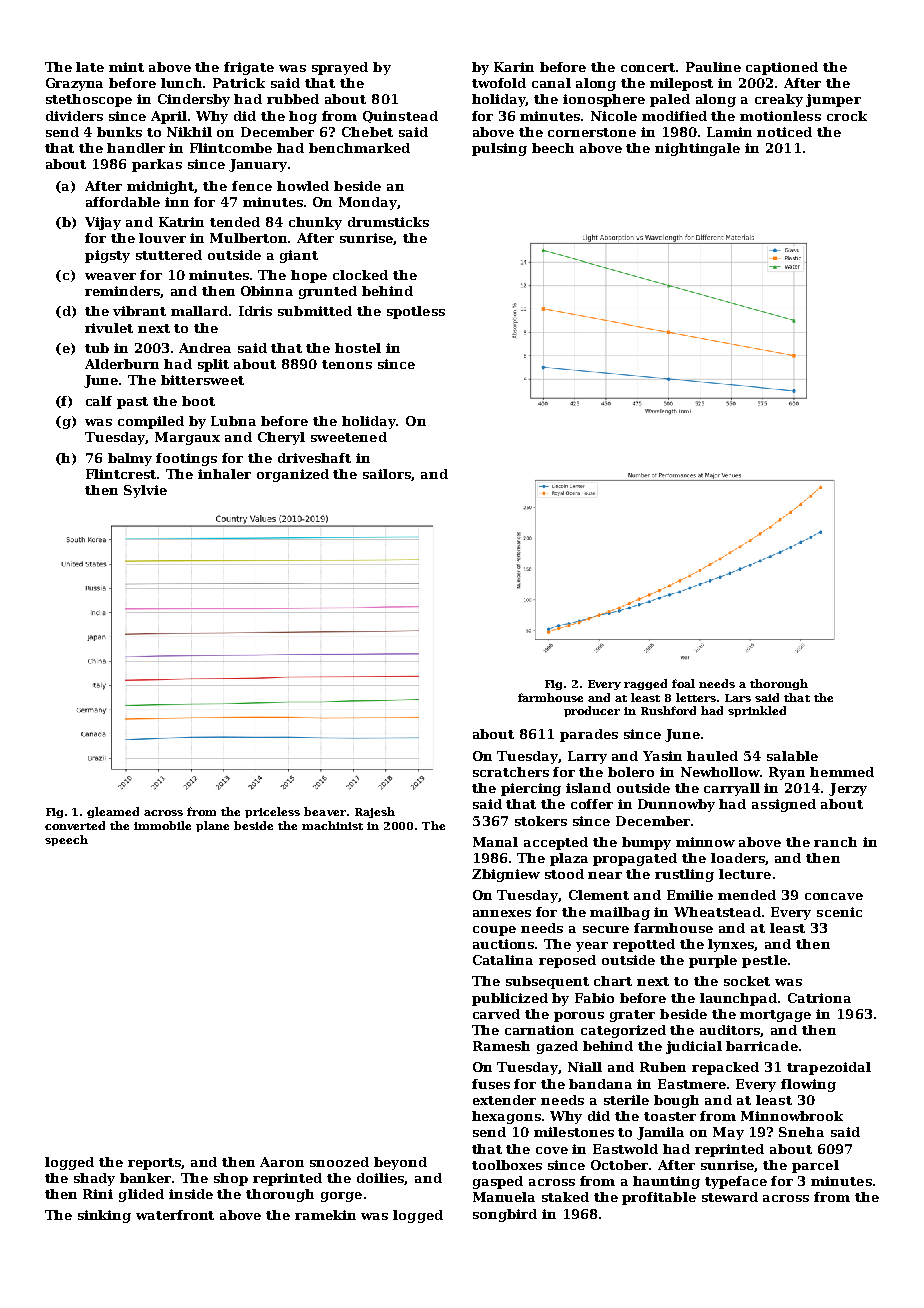 This document has width=924, height=1308. I want to click on sprayed, so click(340, 68).
